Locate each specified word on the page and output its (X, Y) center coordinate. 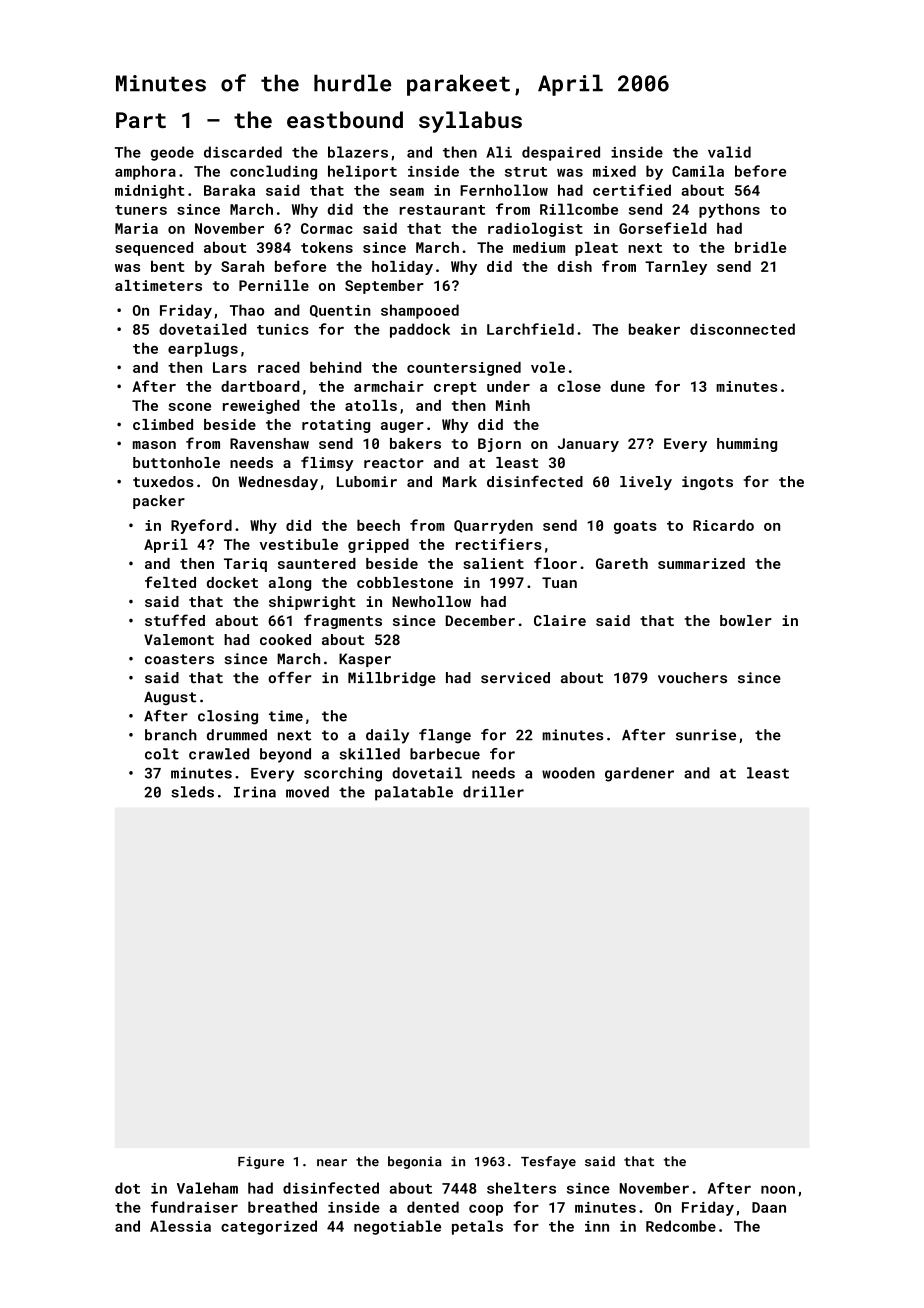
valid (729, 152)
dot (127, 1188)
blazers (358, 152)
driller (493, 792)
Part (141, 120)
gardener (639, 774)
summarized (701, 563)
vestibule (299, 544)
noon (778, 1189)
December (480, 620)
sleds (192, 792)
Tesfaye (548, 1162)
